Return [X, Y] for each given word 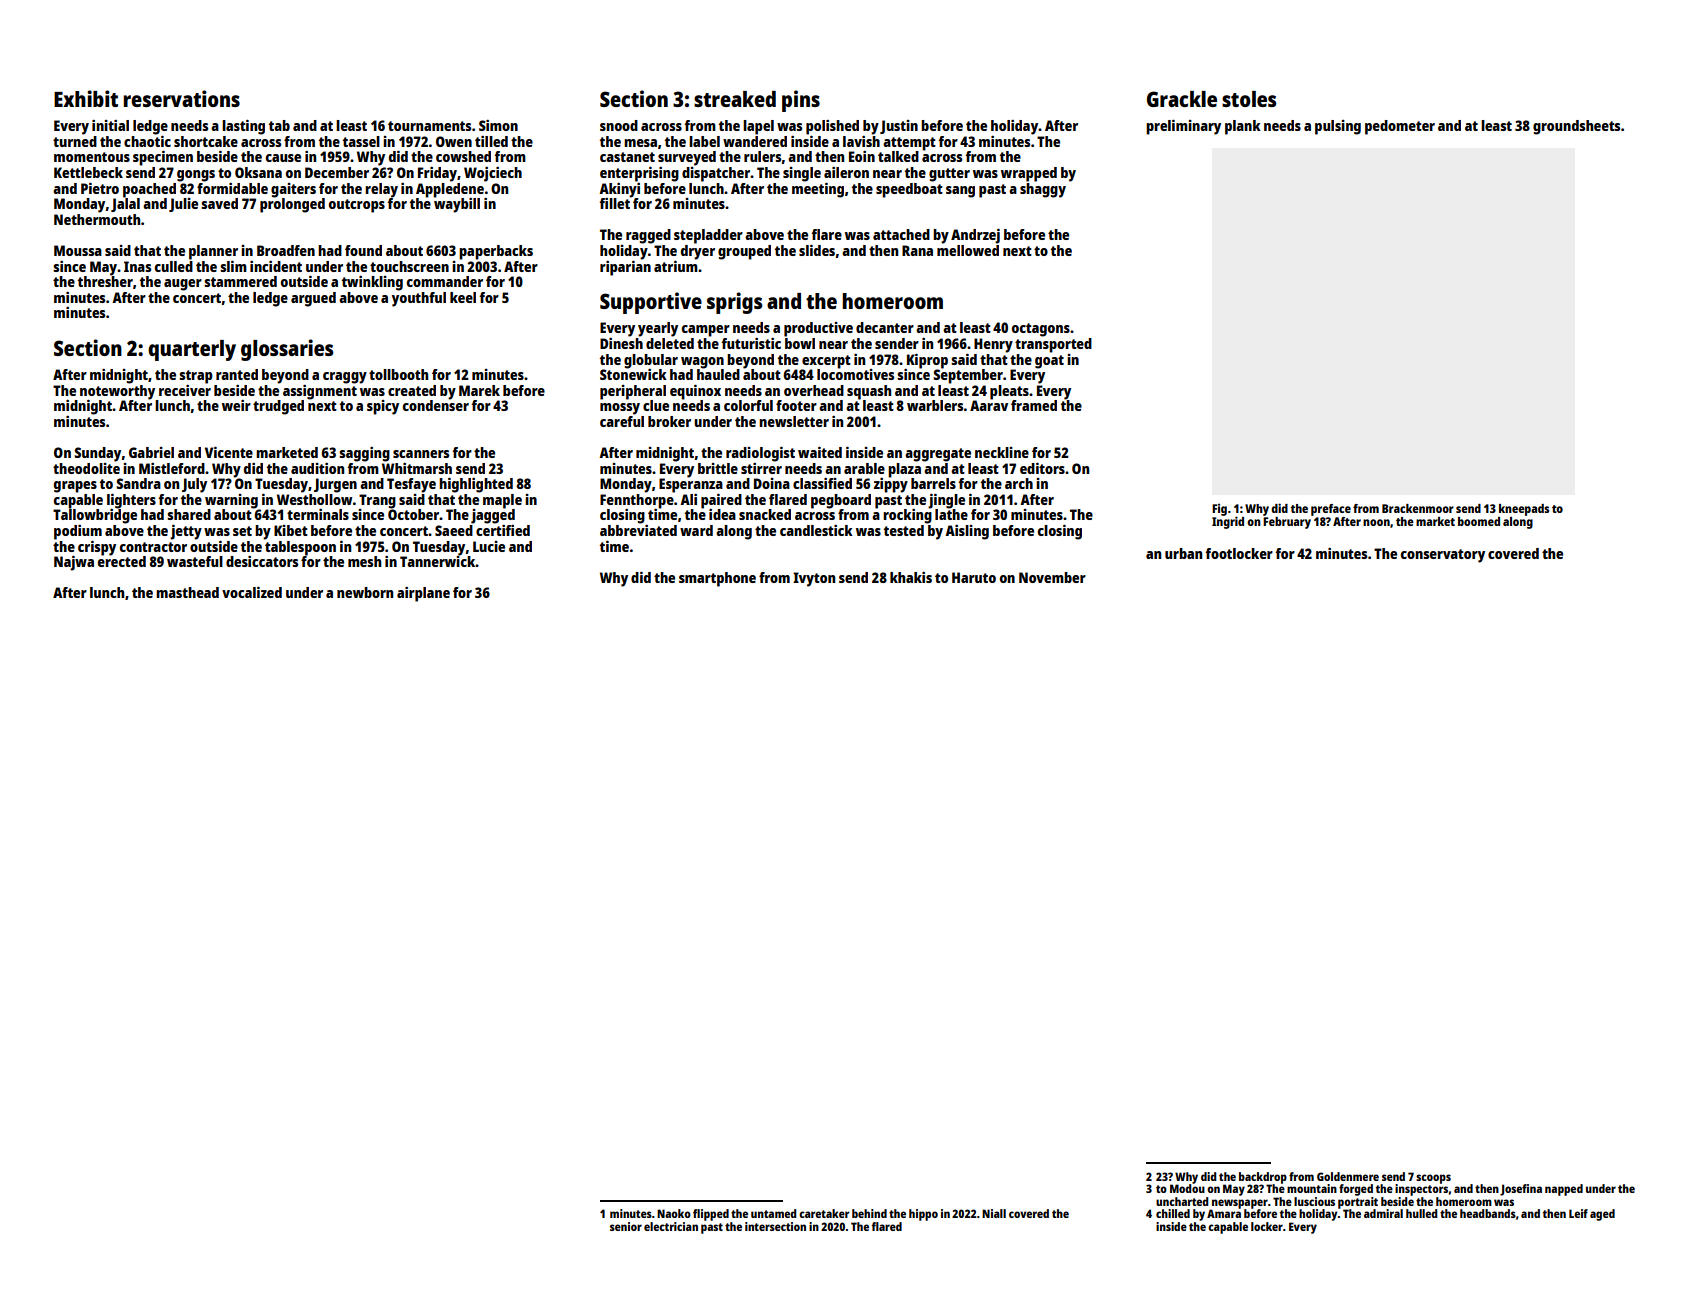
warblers [935, 405]
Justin [899, 127]
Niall [994, 1213]
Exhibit [86, 98]
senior [626, 1226]
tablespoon [300, 548]
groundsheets [1576, 127]
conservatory [1443, 556]
